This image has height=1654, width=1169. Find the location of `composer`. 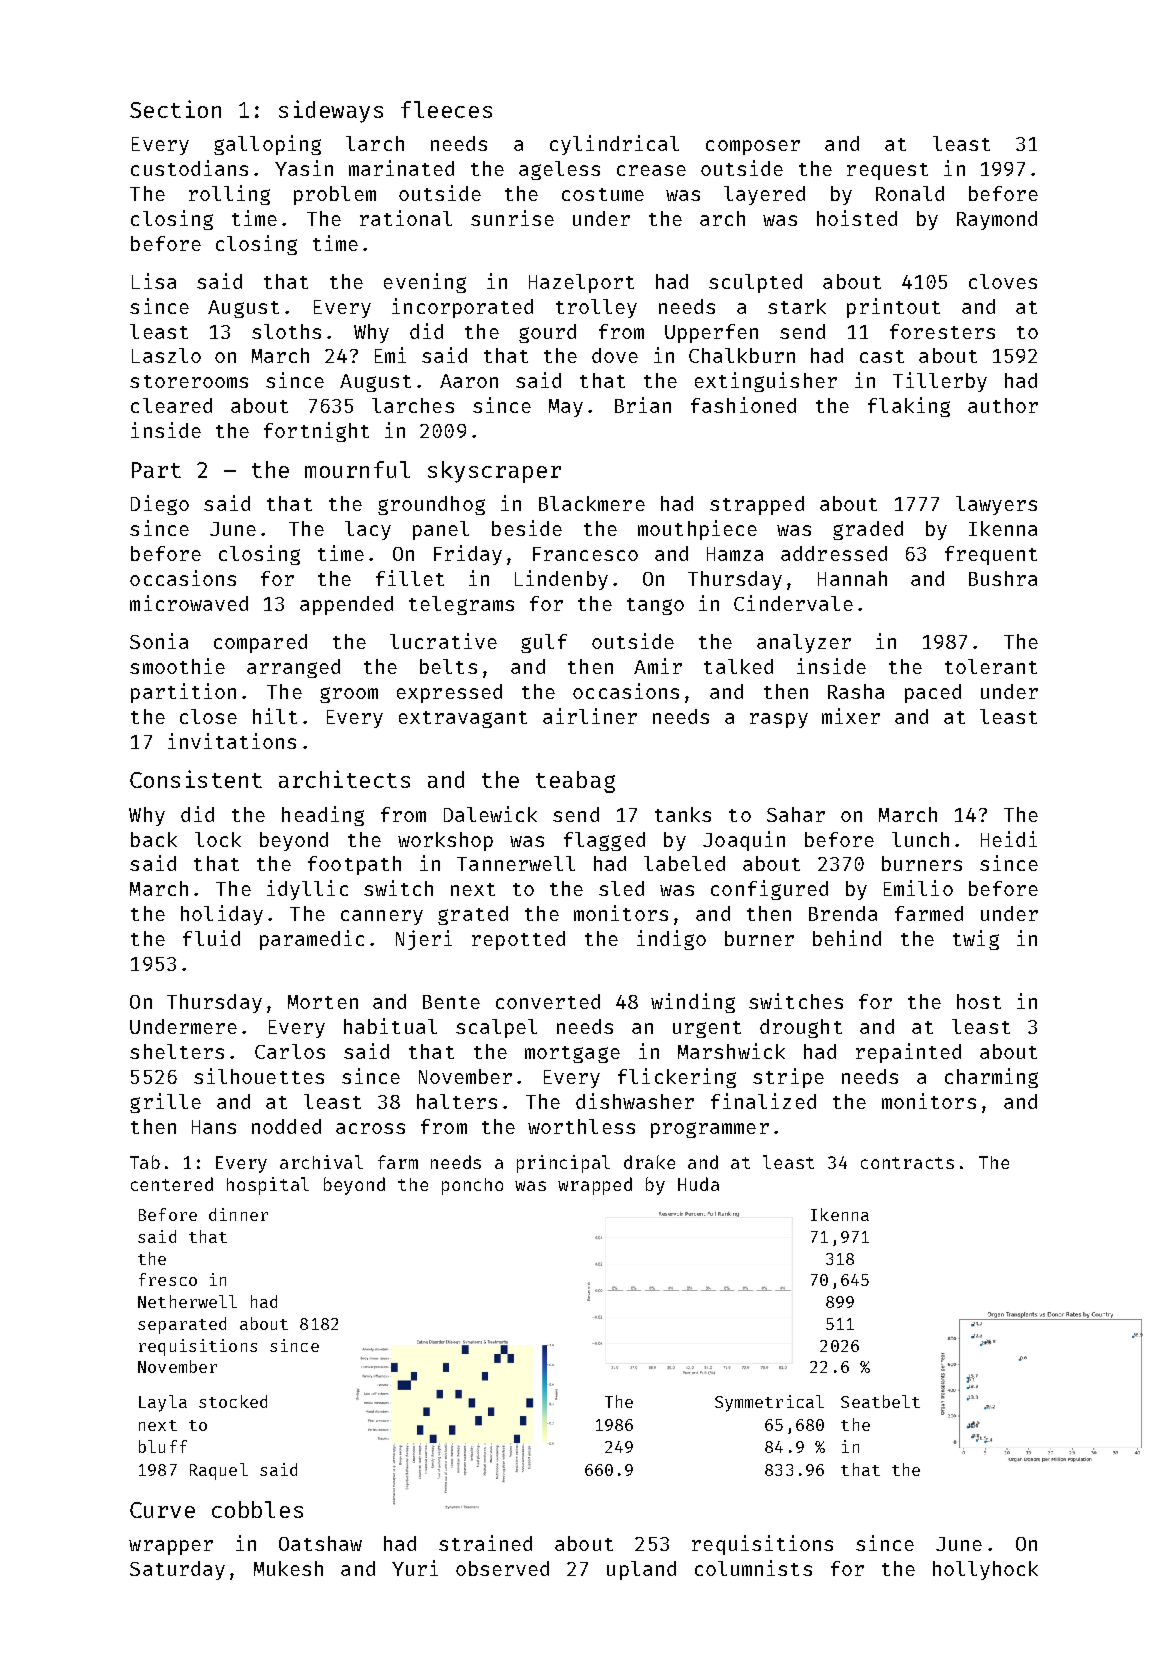

composer is located at coordinates (753, 147).
